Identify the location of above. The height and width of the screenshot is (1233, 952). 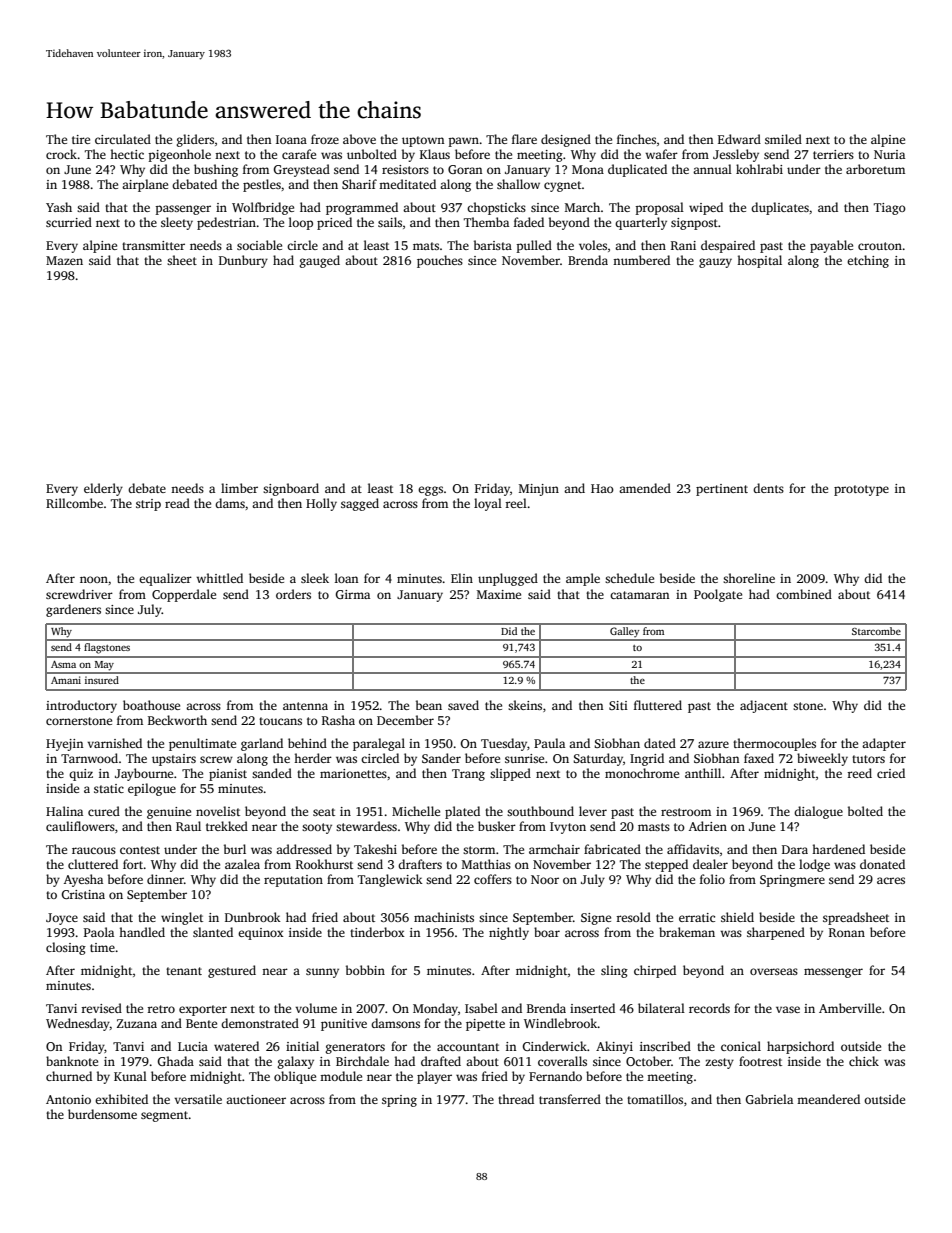
(359, 139).
